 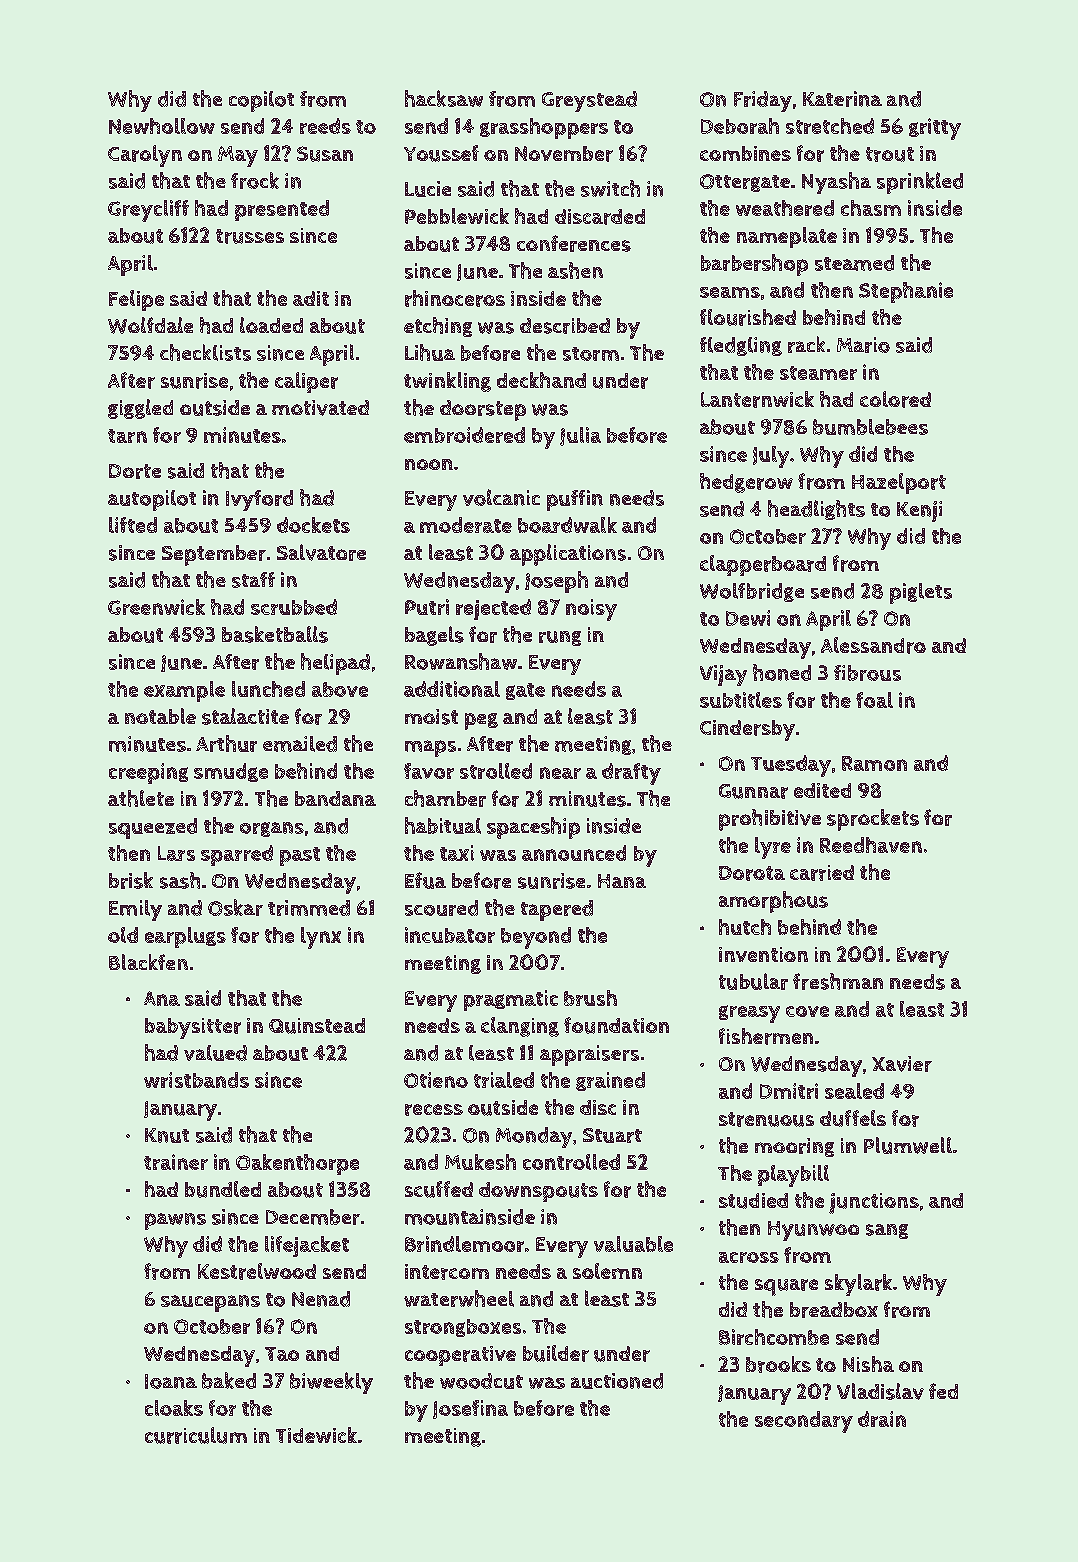 I want to click on cloaks, so click(x=174, y=1408).
